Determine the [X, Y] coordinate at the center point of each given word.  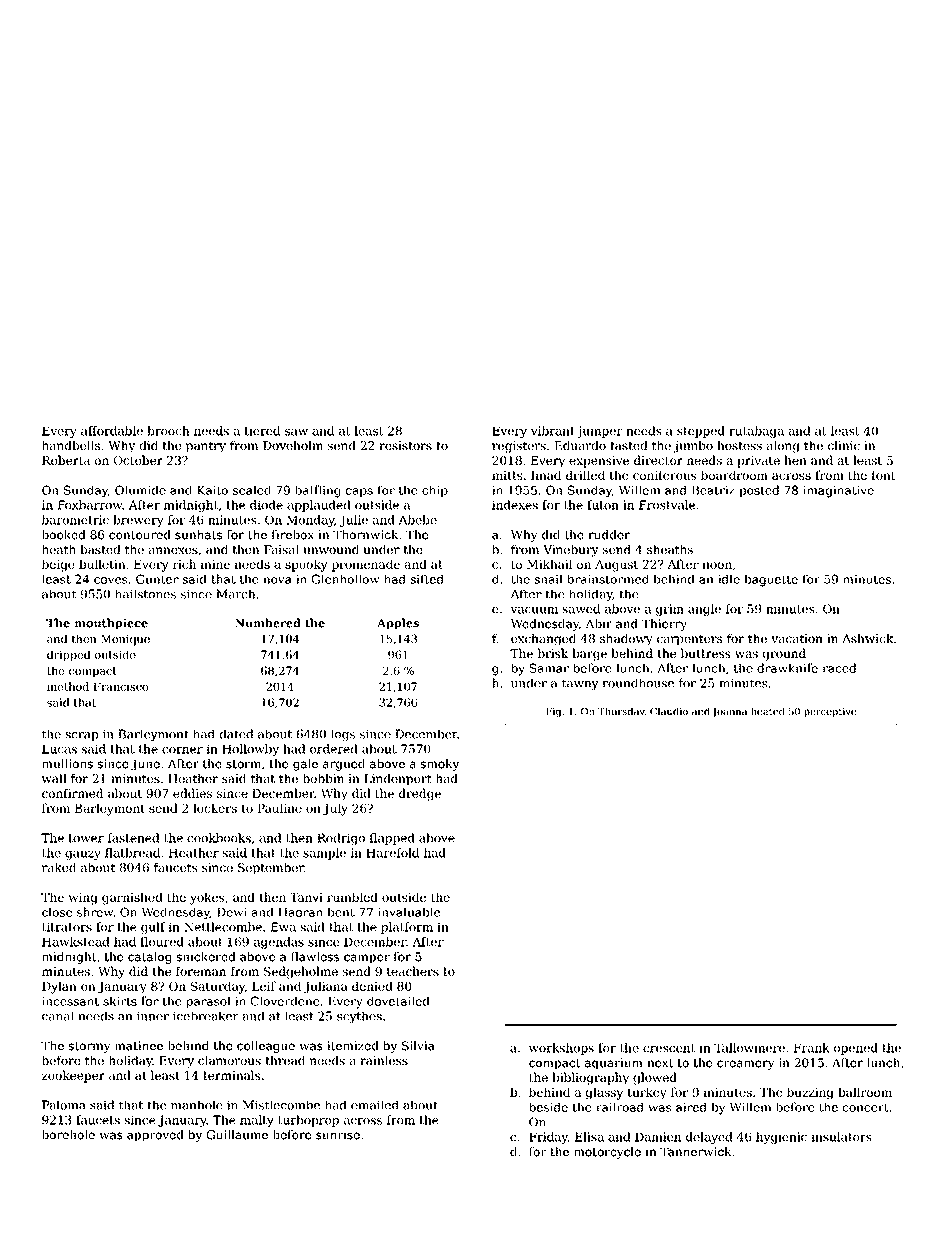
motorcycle [607, 1153]
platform [407, 928]
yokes [207, 898]
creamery [745, 1065]
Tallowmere [749, 1048]
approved [155, 1136]
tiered [262, 431]
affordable [112, 431]
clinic [844, 445]
